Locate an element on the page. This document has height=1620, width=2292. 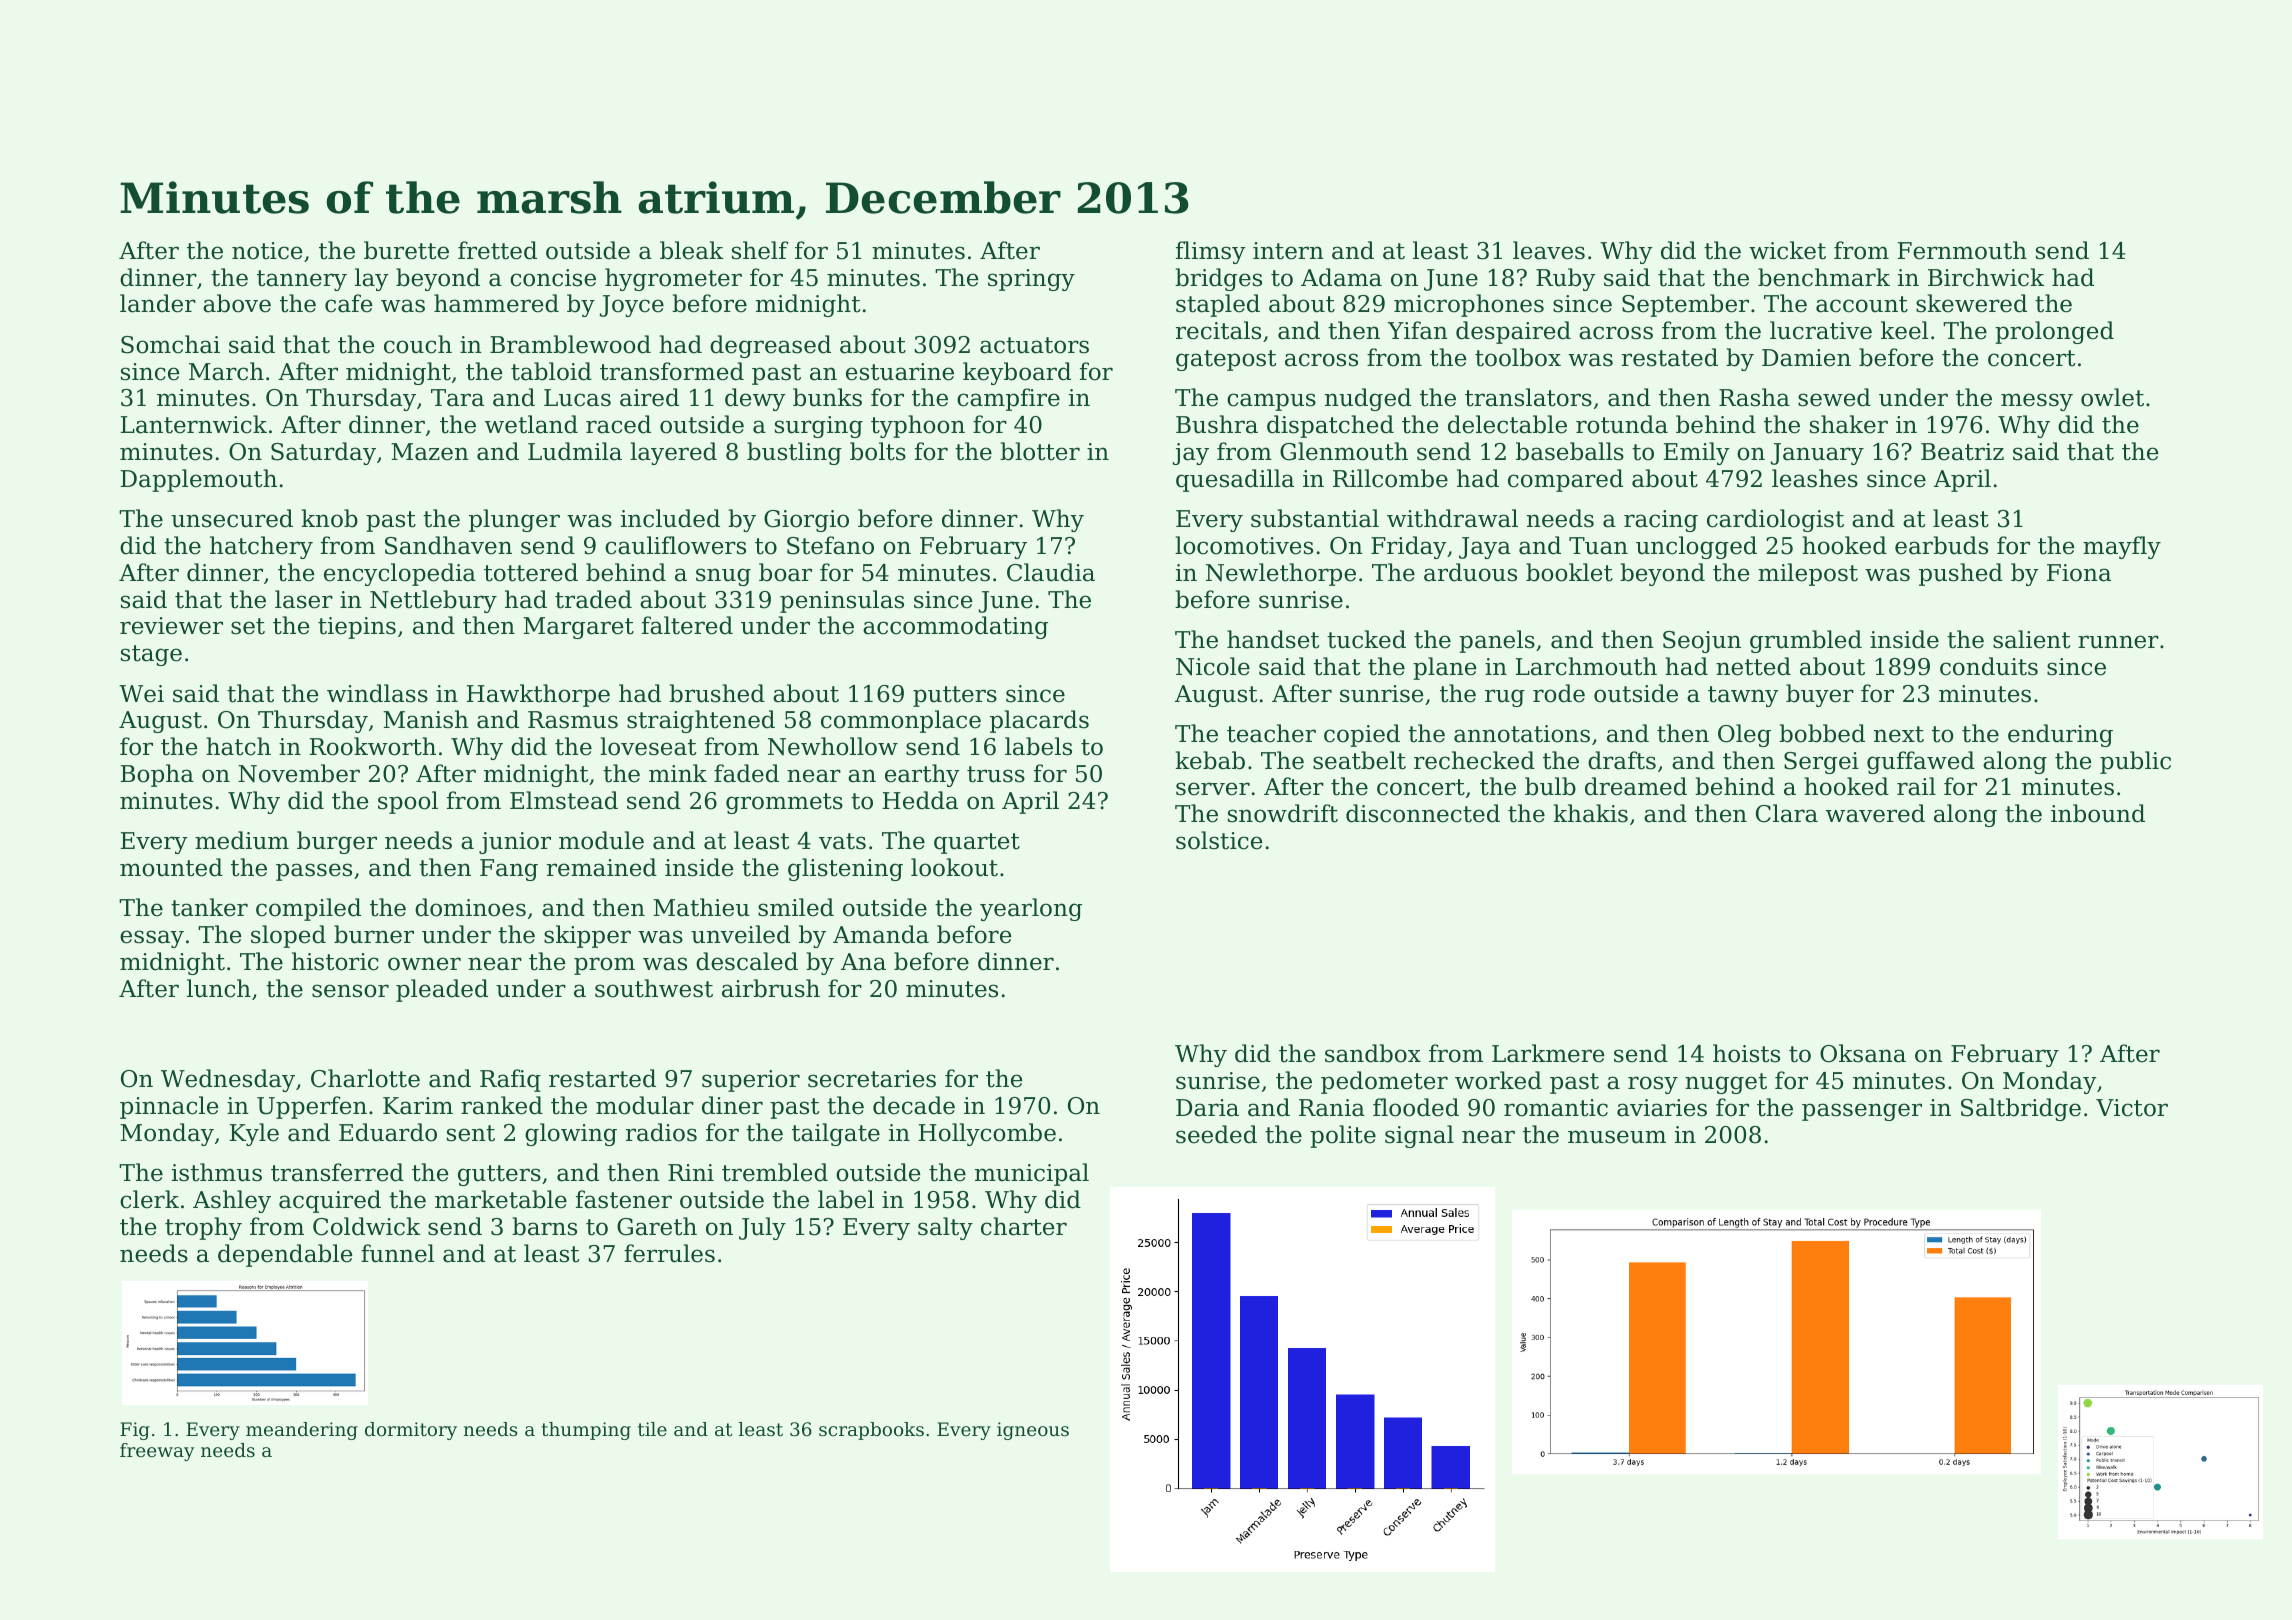
Somchai is located at coordinates (170, 344).
